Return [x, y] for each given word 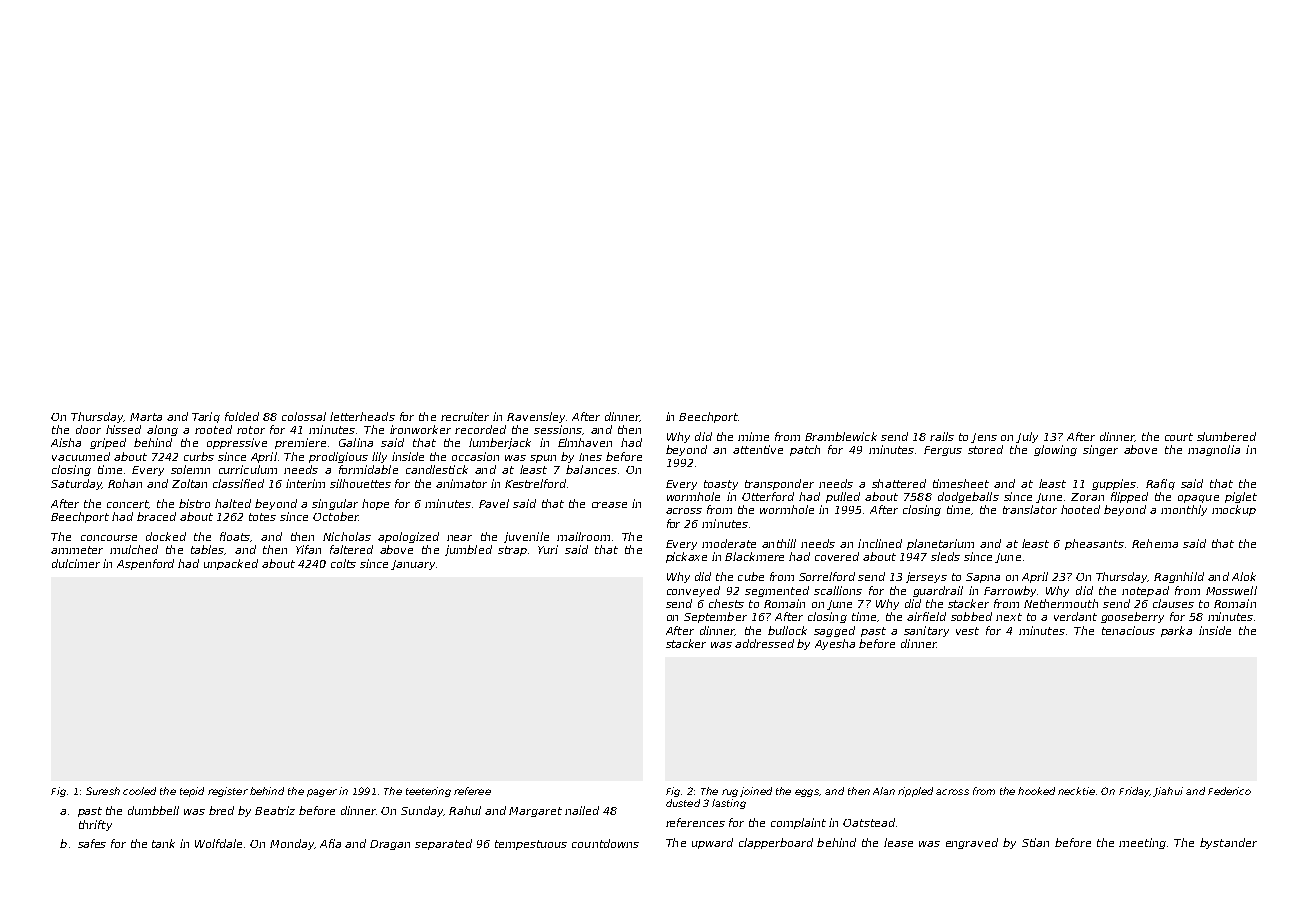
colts [343, 563]
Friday [1134, 792]
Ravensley [536, 417]
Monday [292, 844]
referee [472, 791]
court [1179, 437]
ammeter [77, 550]
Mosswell [1231, 590]
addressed [764, 643]
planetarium [940, 544]
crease [609, 505]
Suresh [103, 791]
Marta [146, 417]
